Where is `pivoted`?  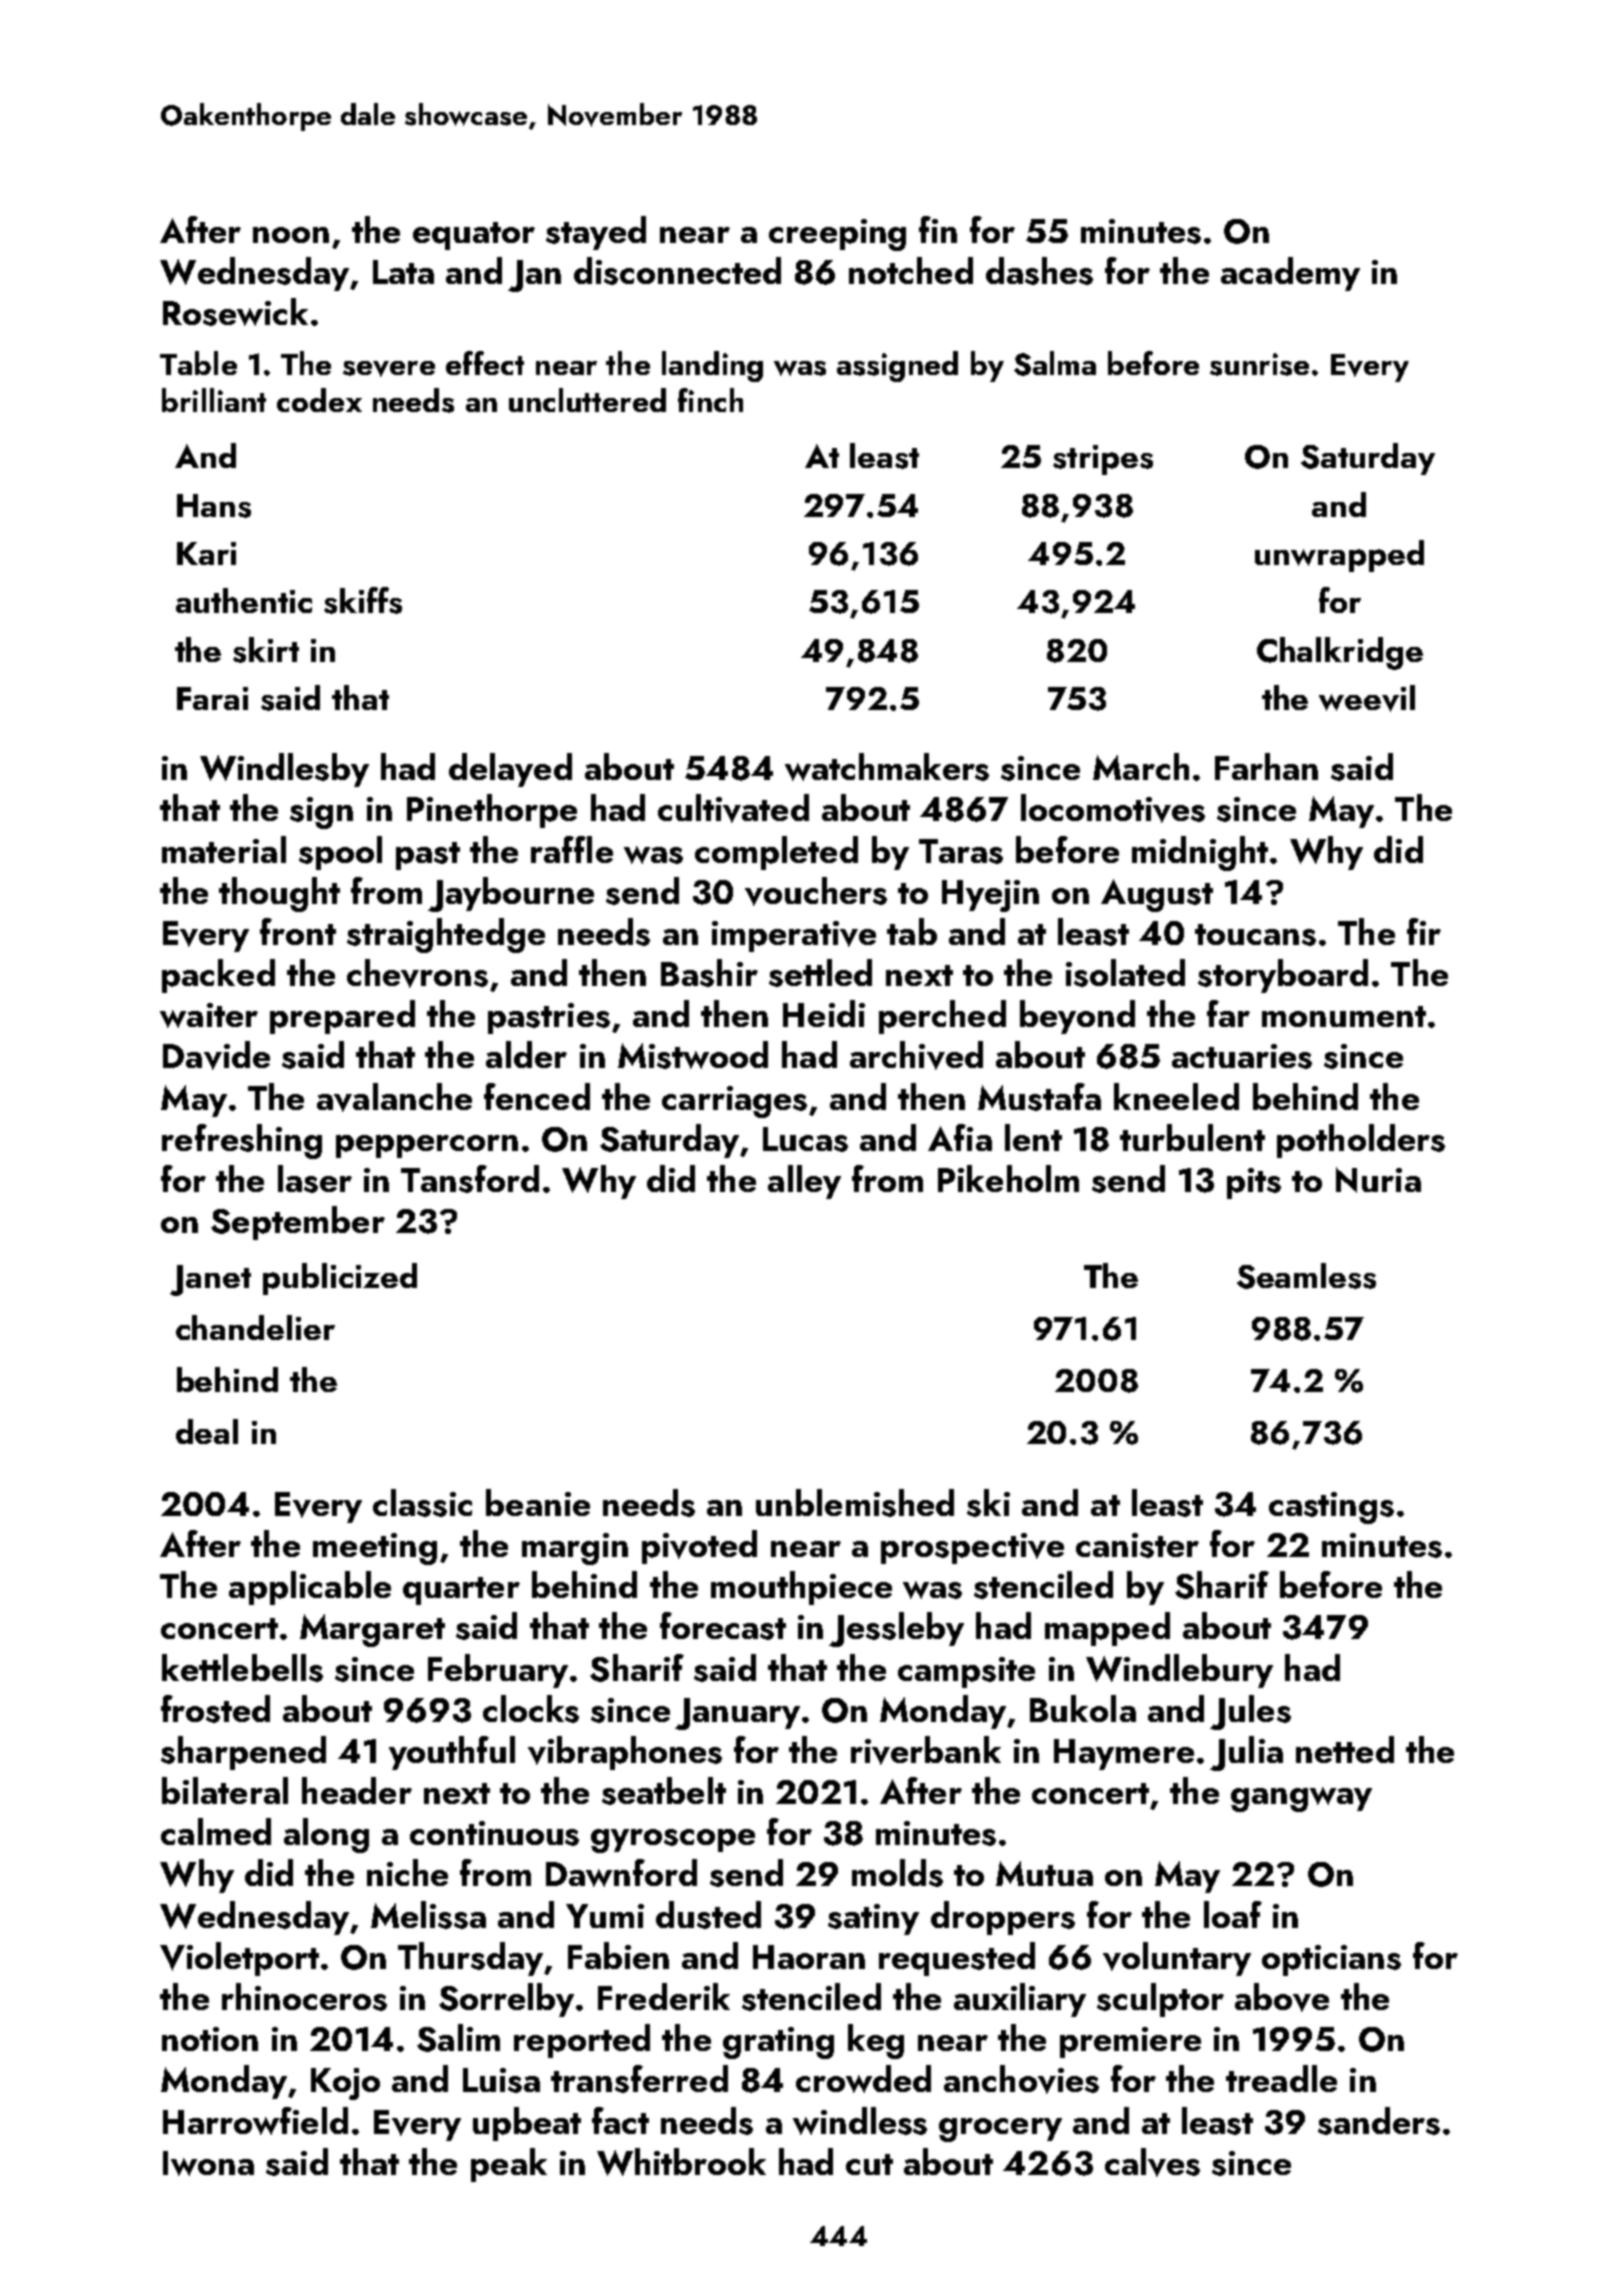
pivoted is located at coordinates (699, 1547).
